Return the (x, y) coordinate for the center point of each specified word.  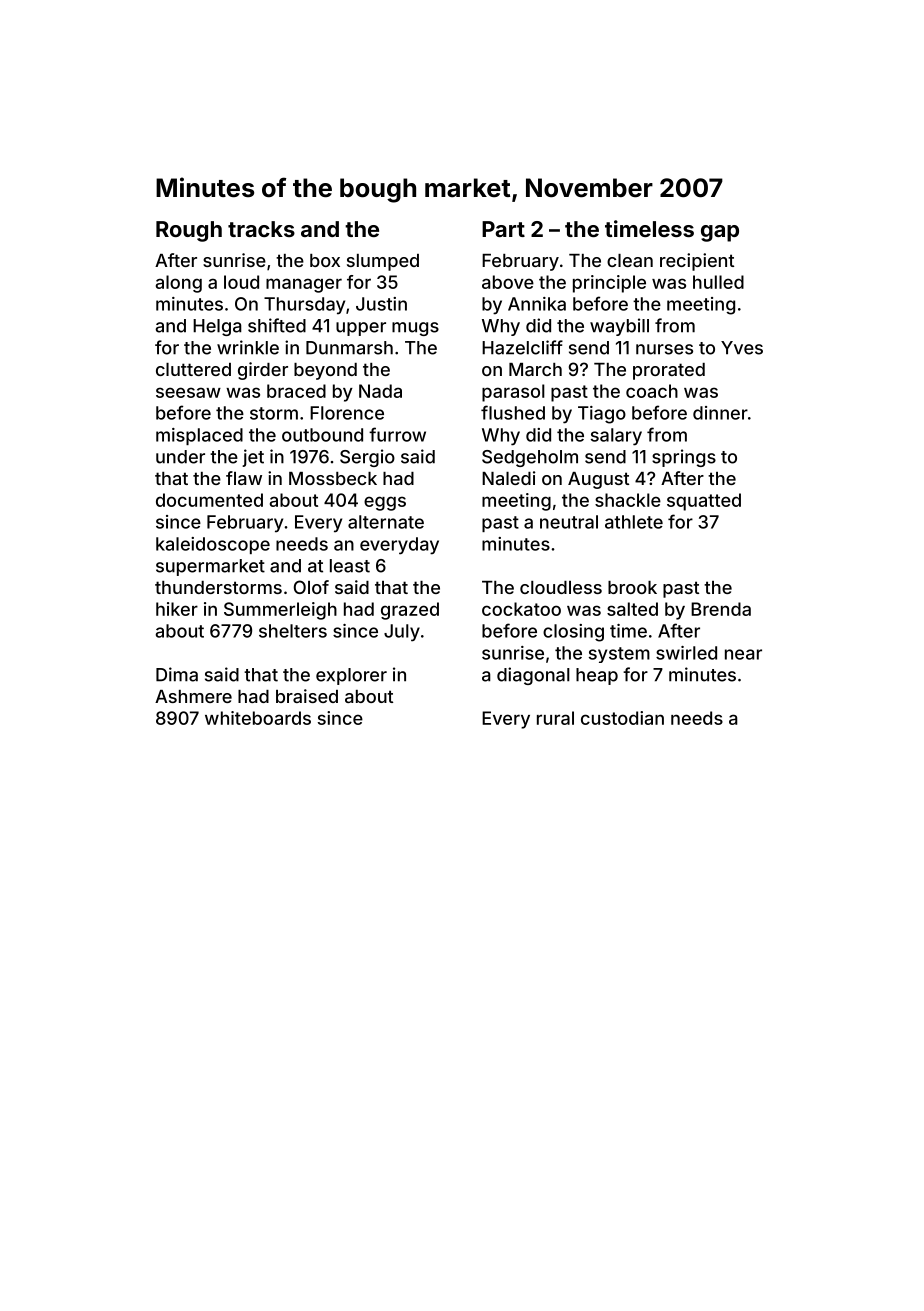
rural (555, 718)
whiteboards (258, 718)
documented (209, 500)
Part (503, 229)
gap (720, 233)
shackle (628, 500)
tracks (261, 229)
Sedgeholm (530, 458)
